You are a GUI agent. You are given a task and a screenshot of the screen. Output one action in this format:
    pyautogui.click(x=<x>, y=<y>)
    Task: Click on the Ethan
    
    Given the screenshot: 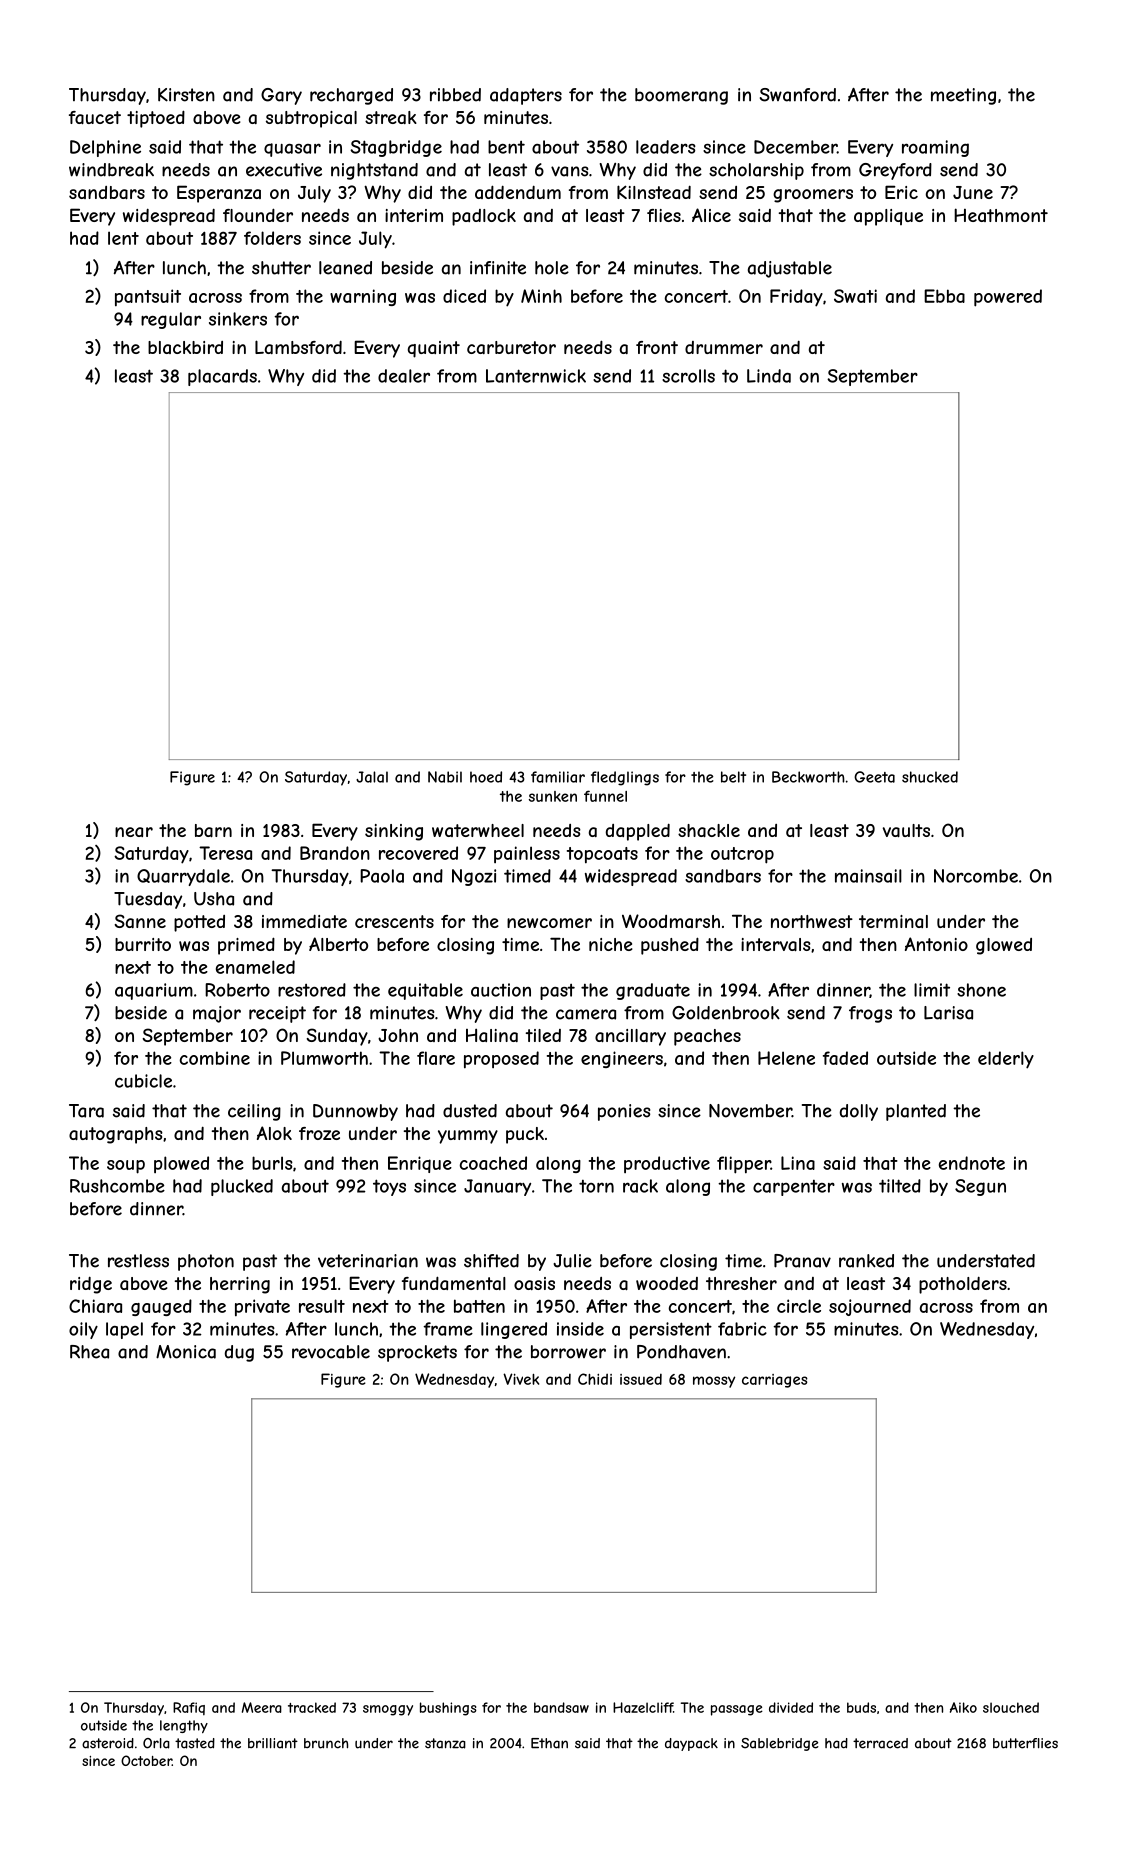 What is the action you would take?
    pyautogui.click(x=549, y=1743)
